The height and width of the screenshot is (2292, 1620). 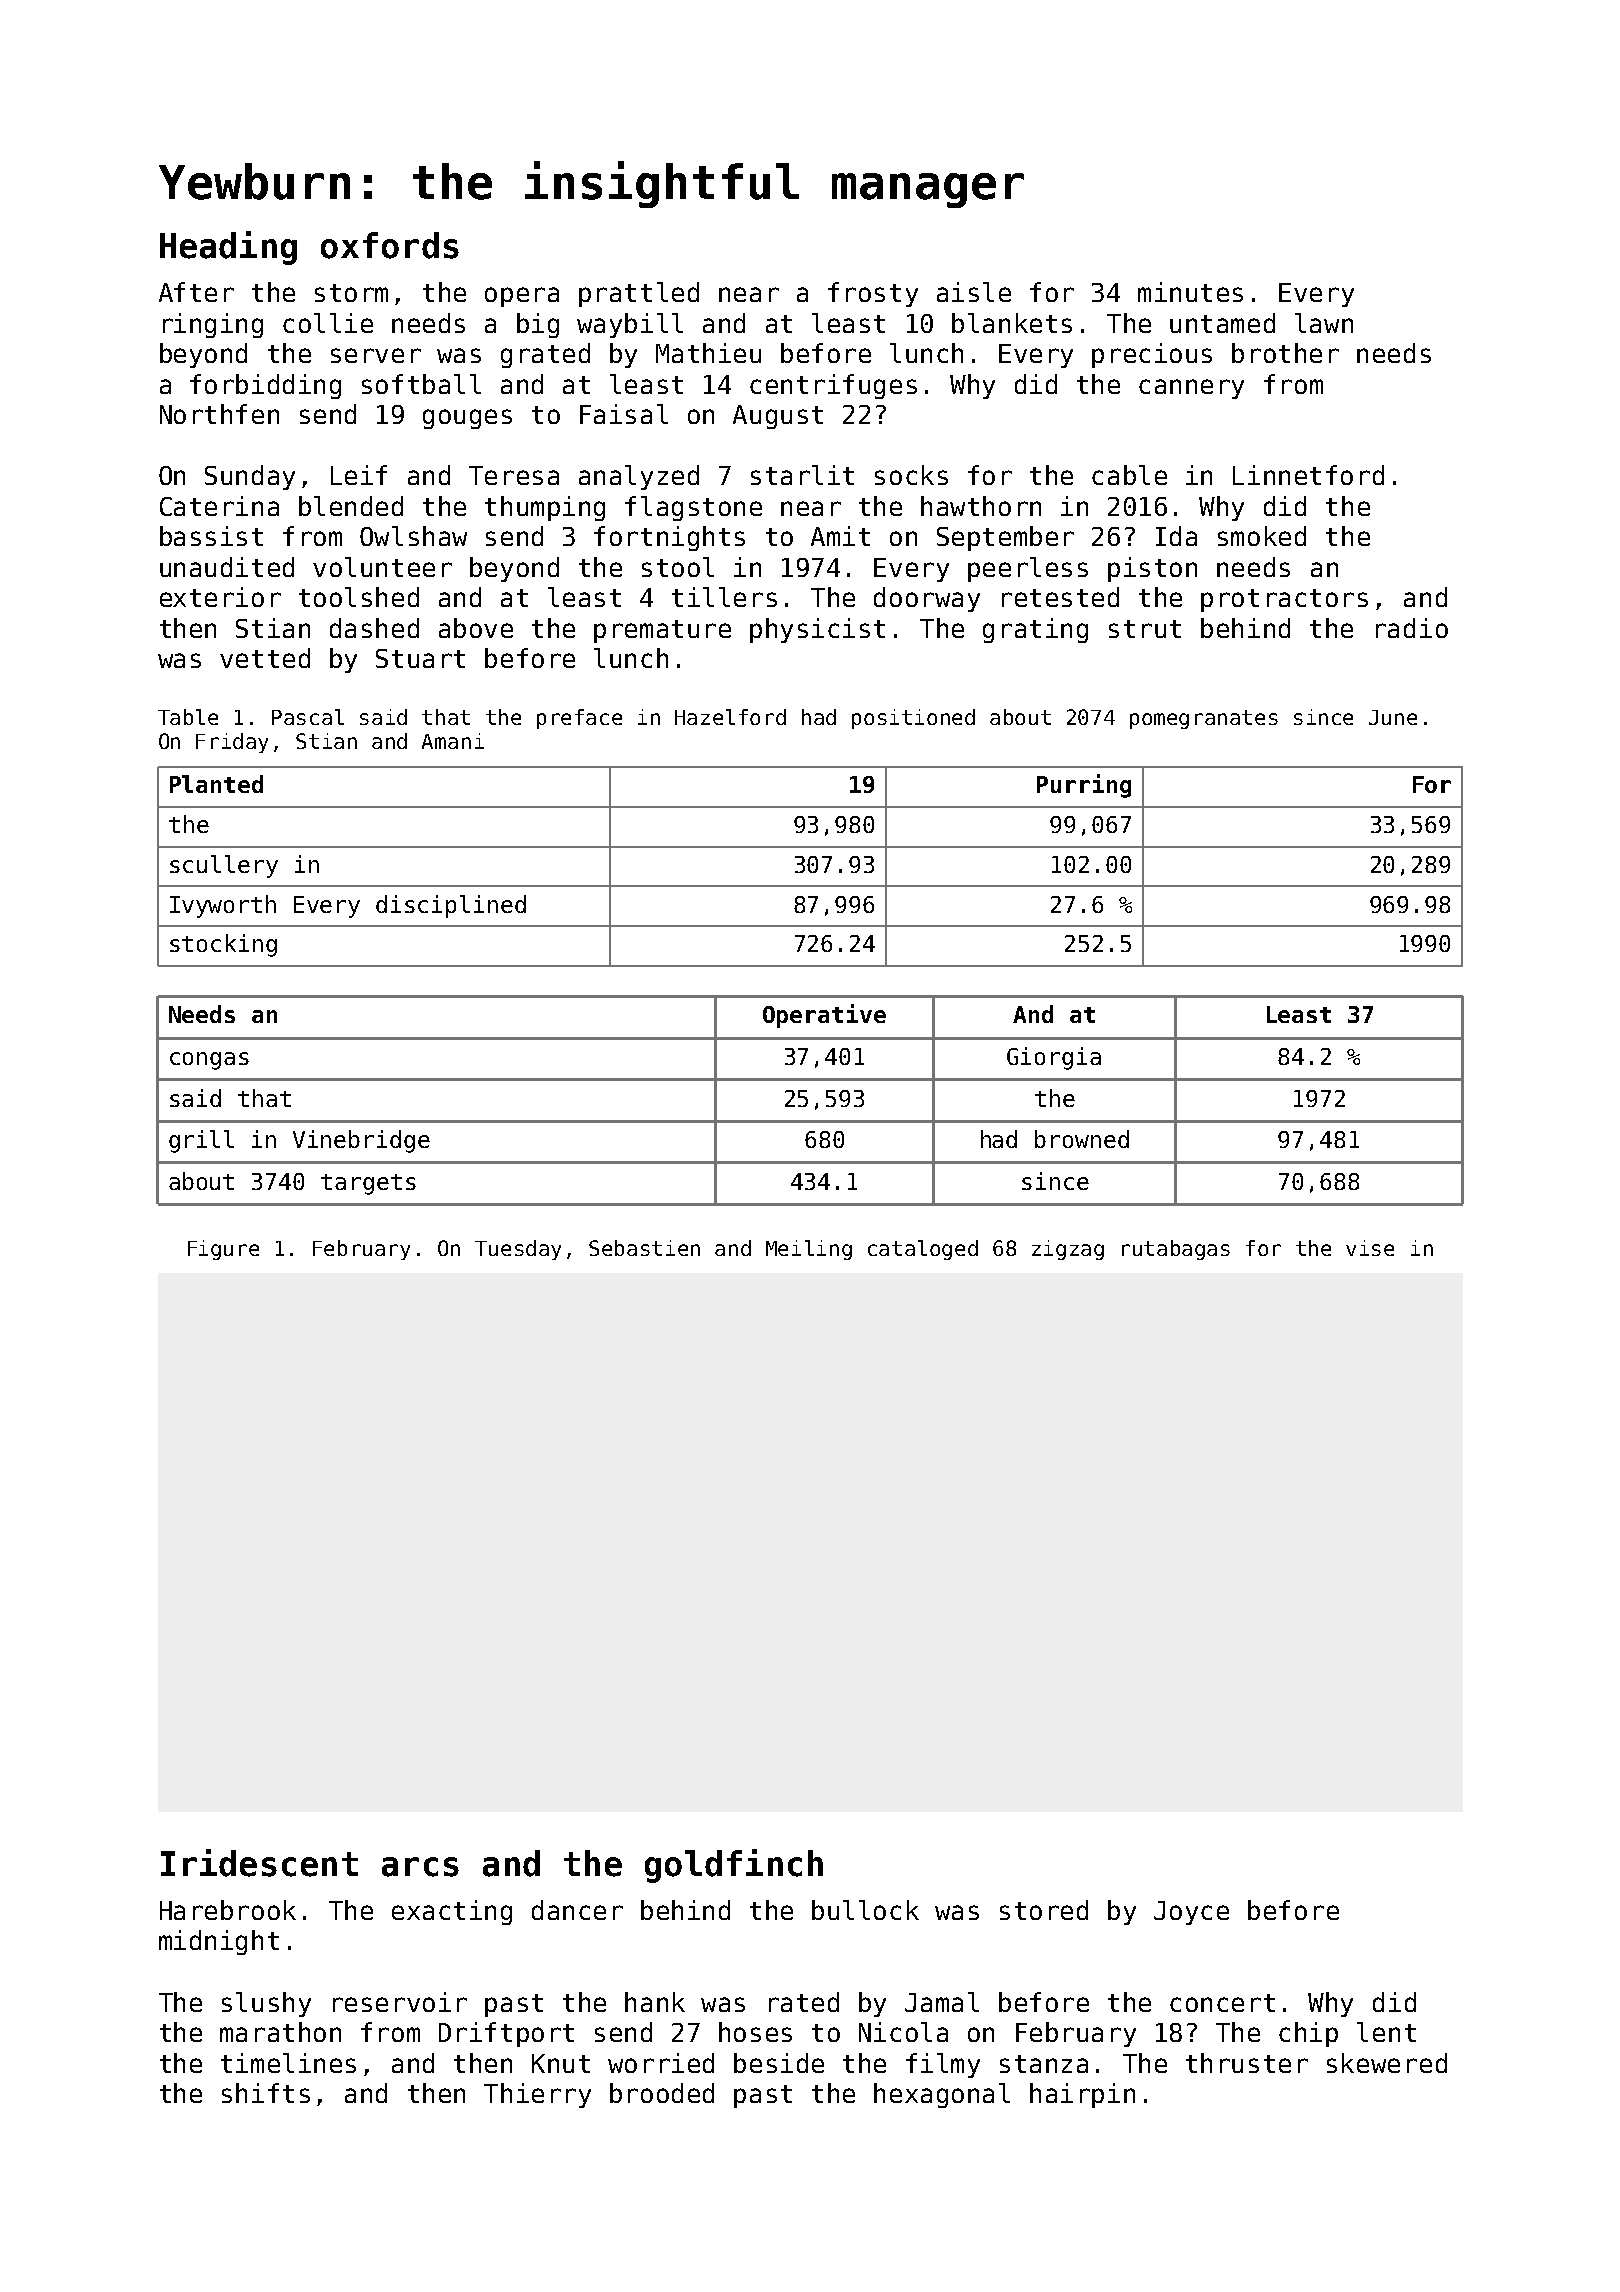 I want to click on centrifuges, so click(x=833, y=386).
